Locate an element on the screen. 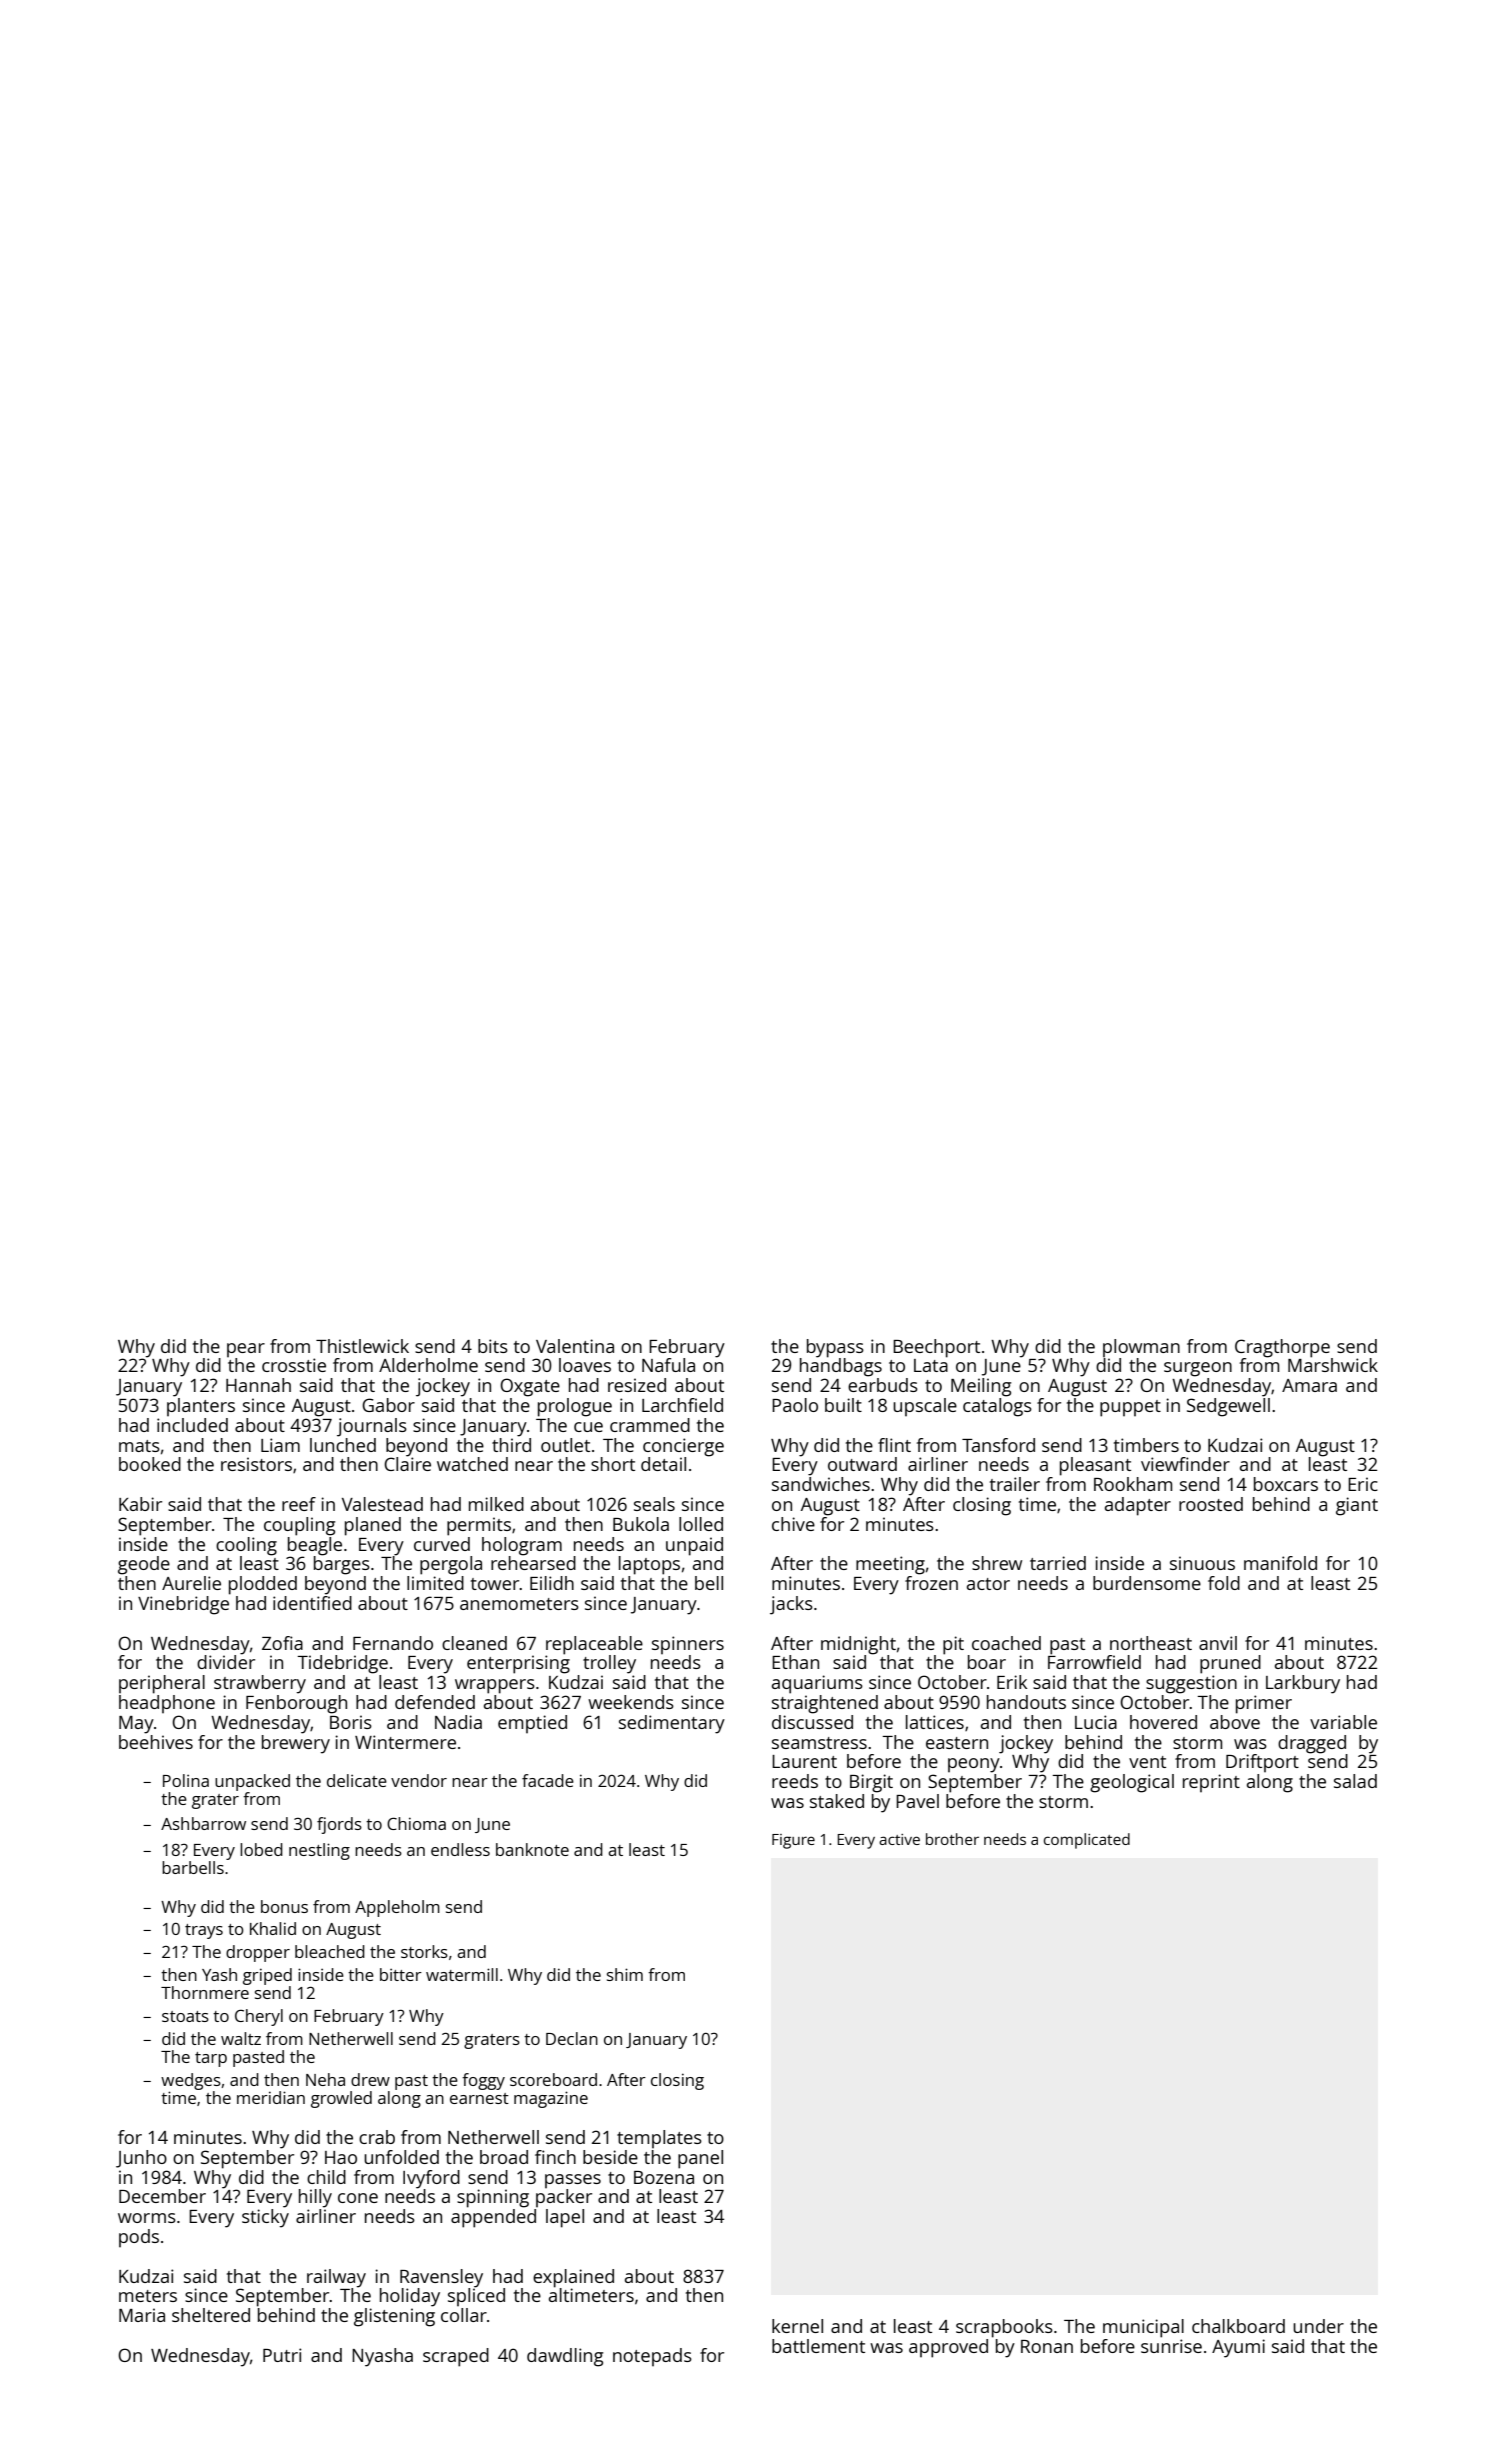 This screenshot has width=1496, height=2464. meridian is located at coordinates (271, 2097).
